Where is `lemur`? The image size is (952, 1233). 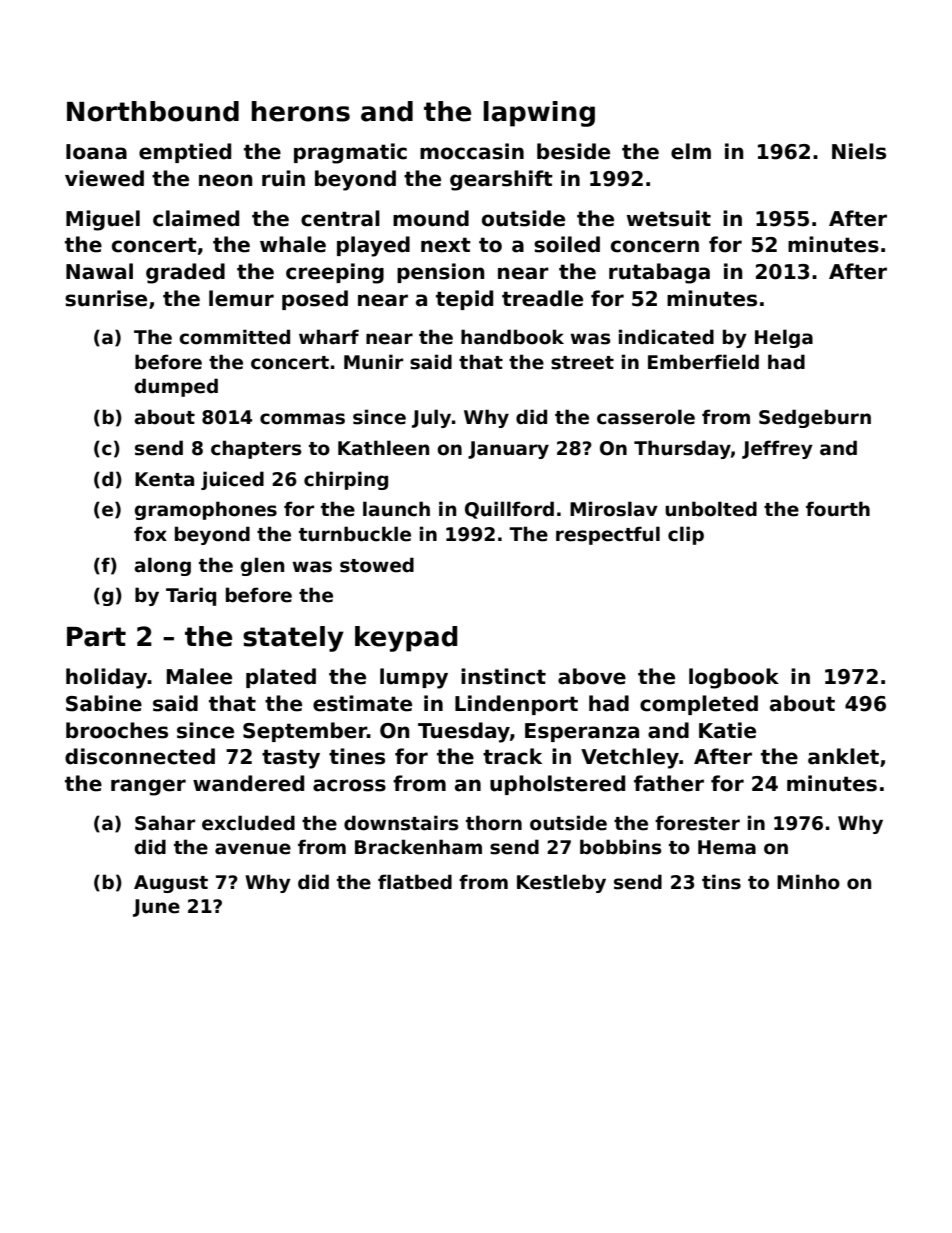
lemur is located at coordinates (241, 298).
